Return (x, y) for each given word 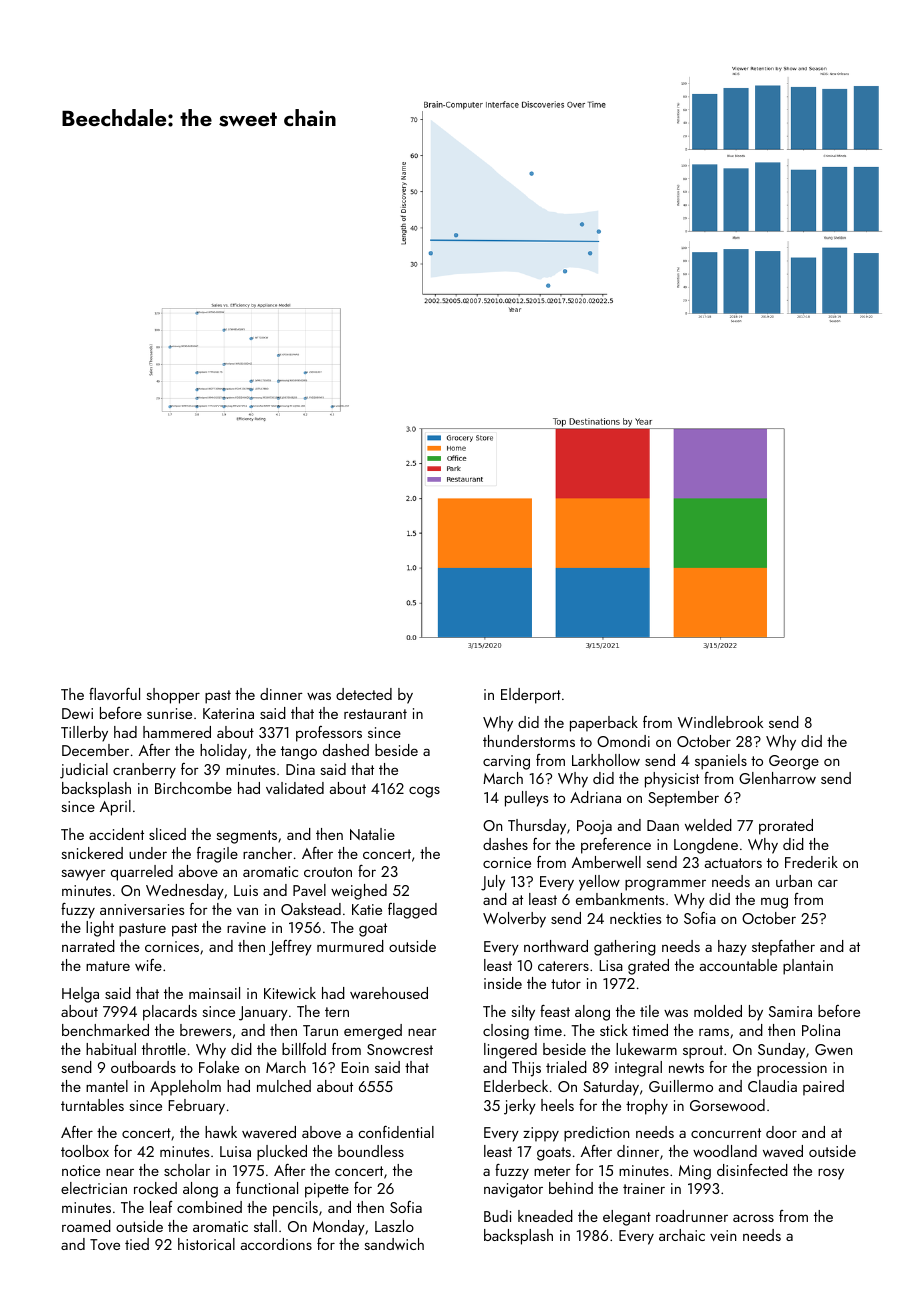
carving (506, 762)
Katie (367, 909)
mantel (107, 1086)
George (794, 762)
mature (108, 966)
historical (206, 1244)
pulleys (526, 799)
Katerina (228, 713)
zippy (541, 1134)
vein (723, 1235)
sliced (167, 834)
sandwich (394, 1244)
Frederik (811, 862)
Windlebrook (720, 722)
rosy (831, 1174)
